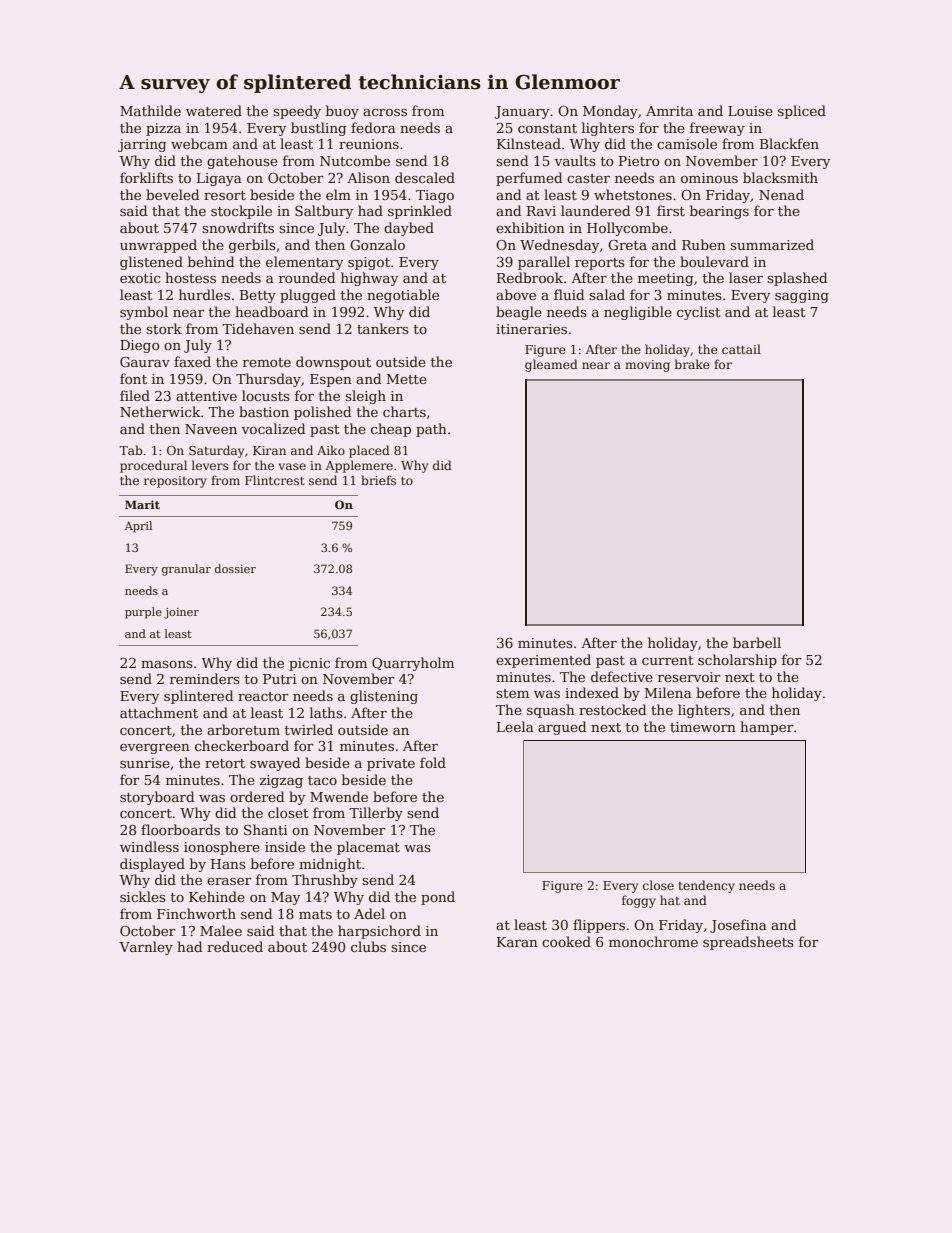 The width and height of the screenshot is (952, 1233). I want to click on glistening, so click(384, 697).
